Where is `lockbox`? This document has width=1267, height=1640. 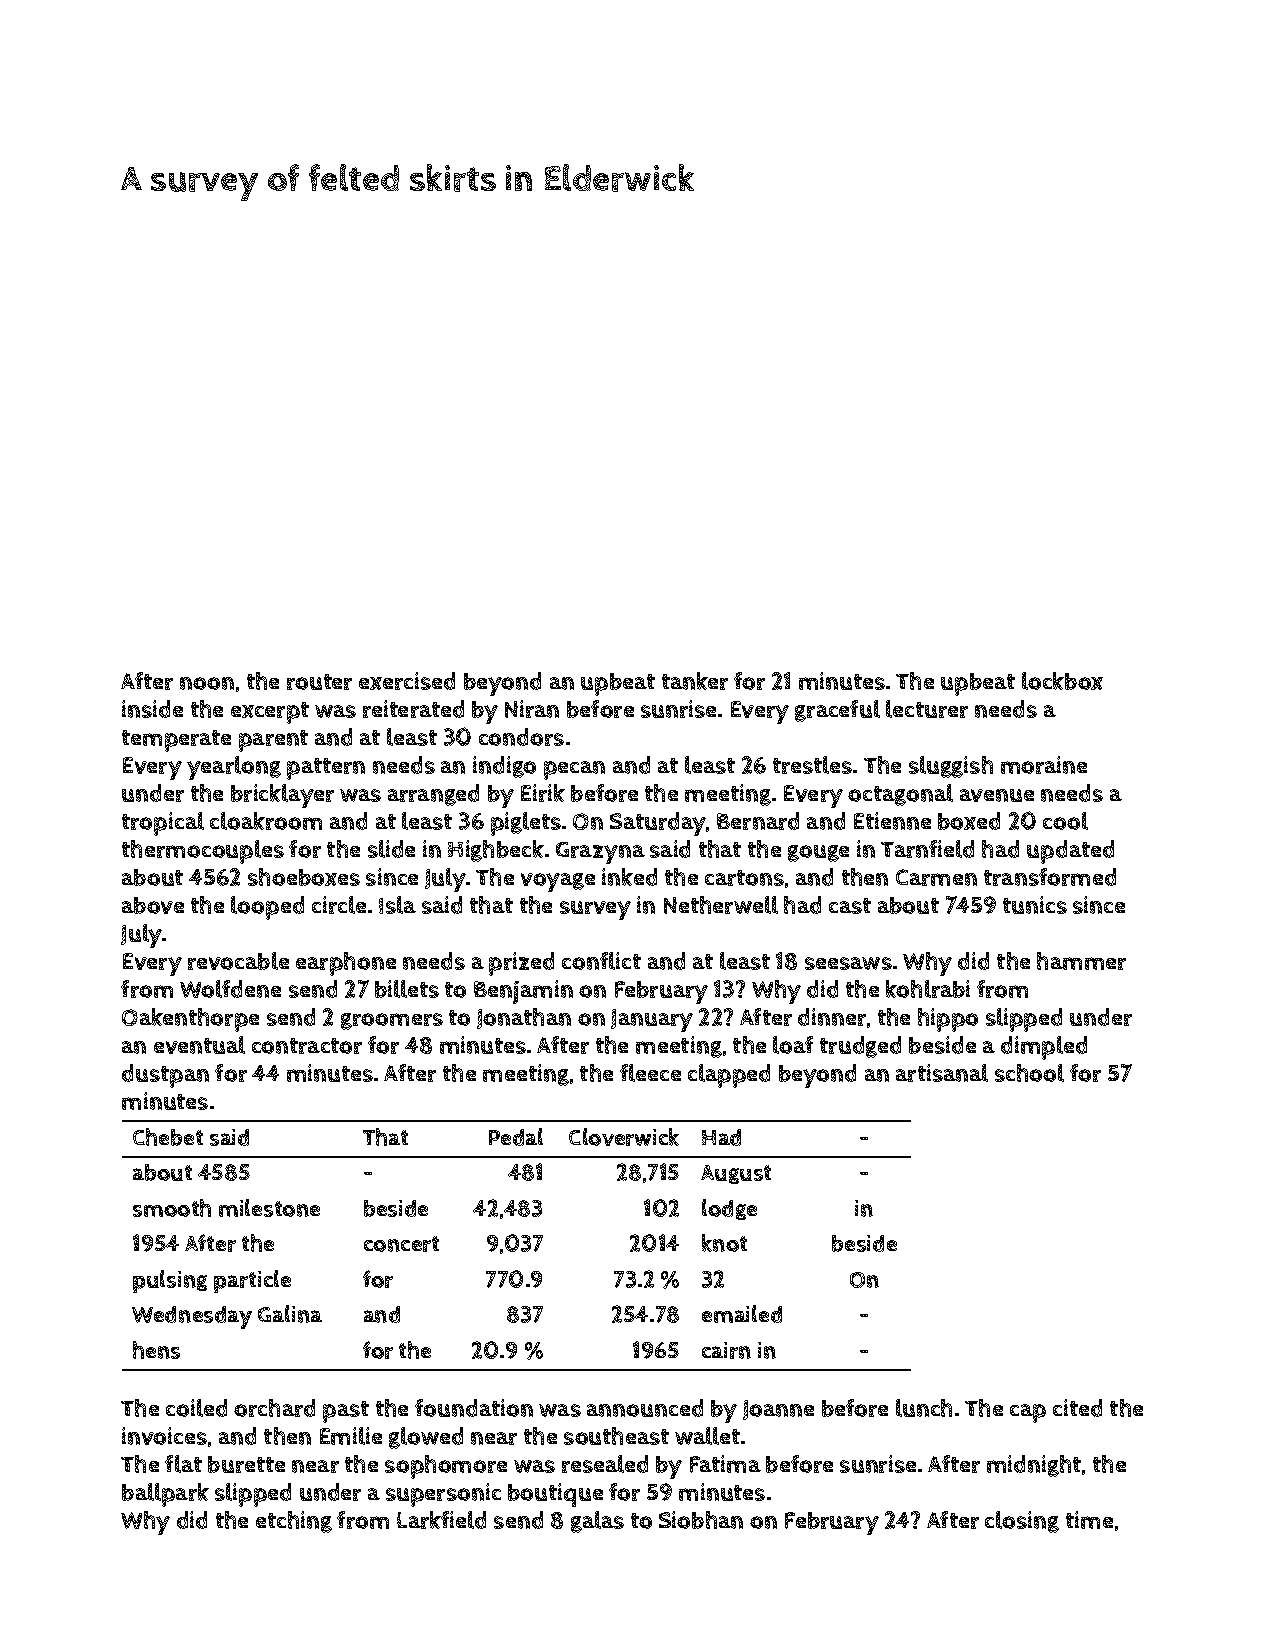
lockbox is located at coordinates (1062, 681).
